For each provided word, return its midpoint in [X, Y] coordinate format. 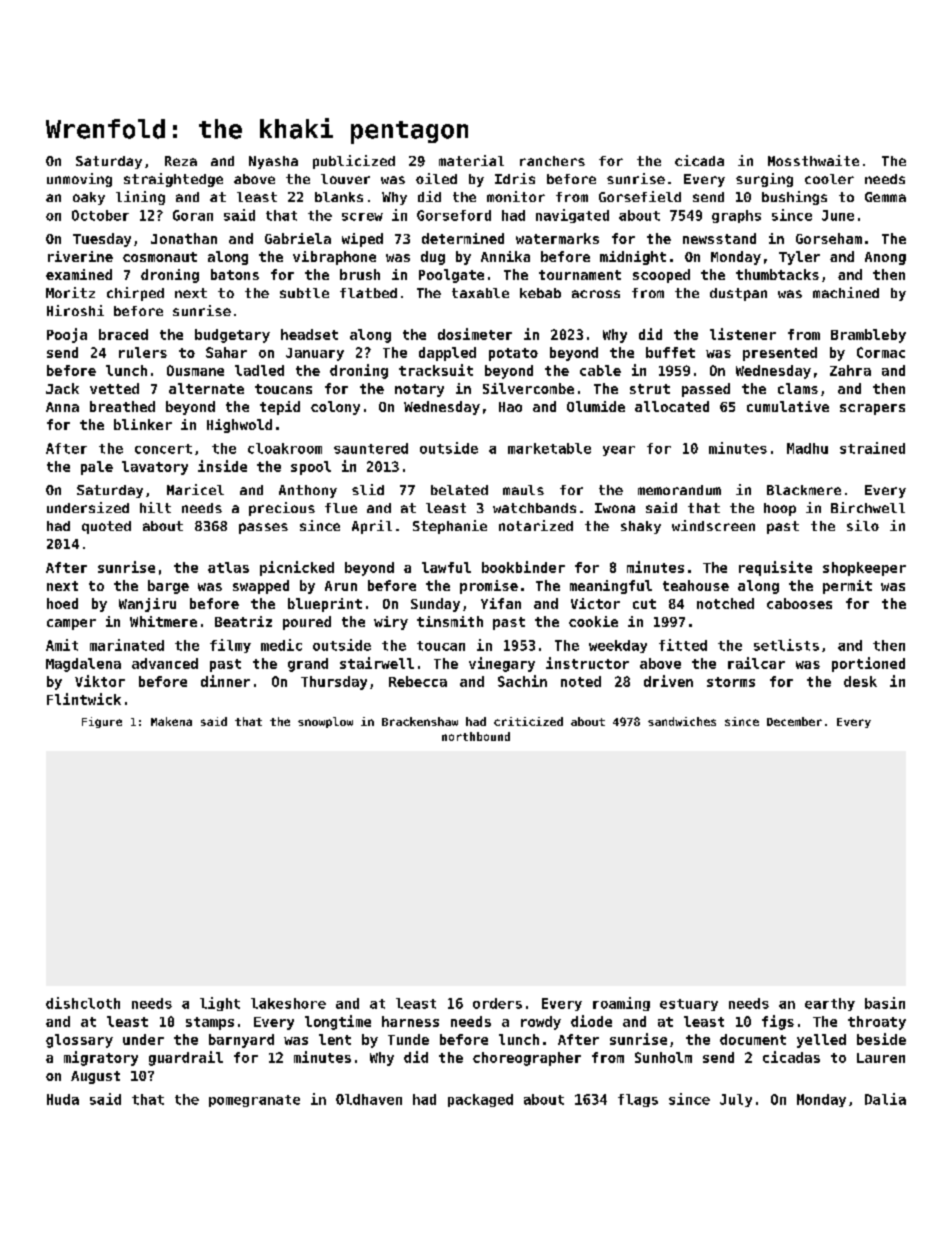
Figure [102, 722]
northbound [476, 736]
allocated [672, 406]
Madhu [807, 448]
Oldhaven [369, 1099]
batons [235, 274]
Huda [63, 1099]
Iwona [615, 508]
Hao [510, 407]
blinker [143, 424]
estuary [689, 1005]
